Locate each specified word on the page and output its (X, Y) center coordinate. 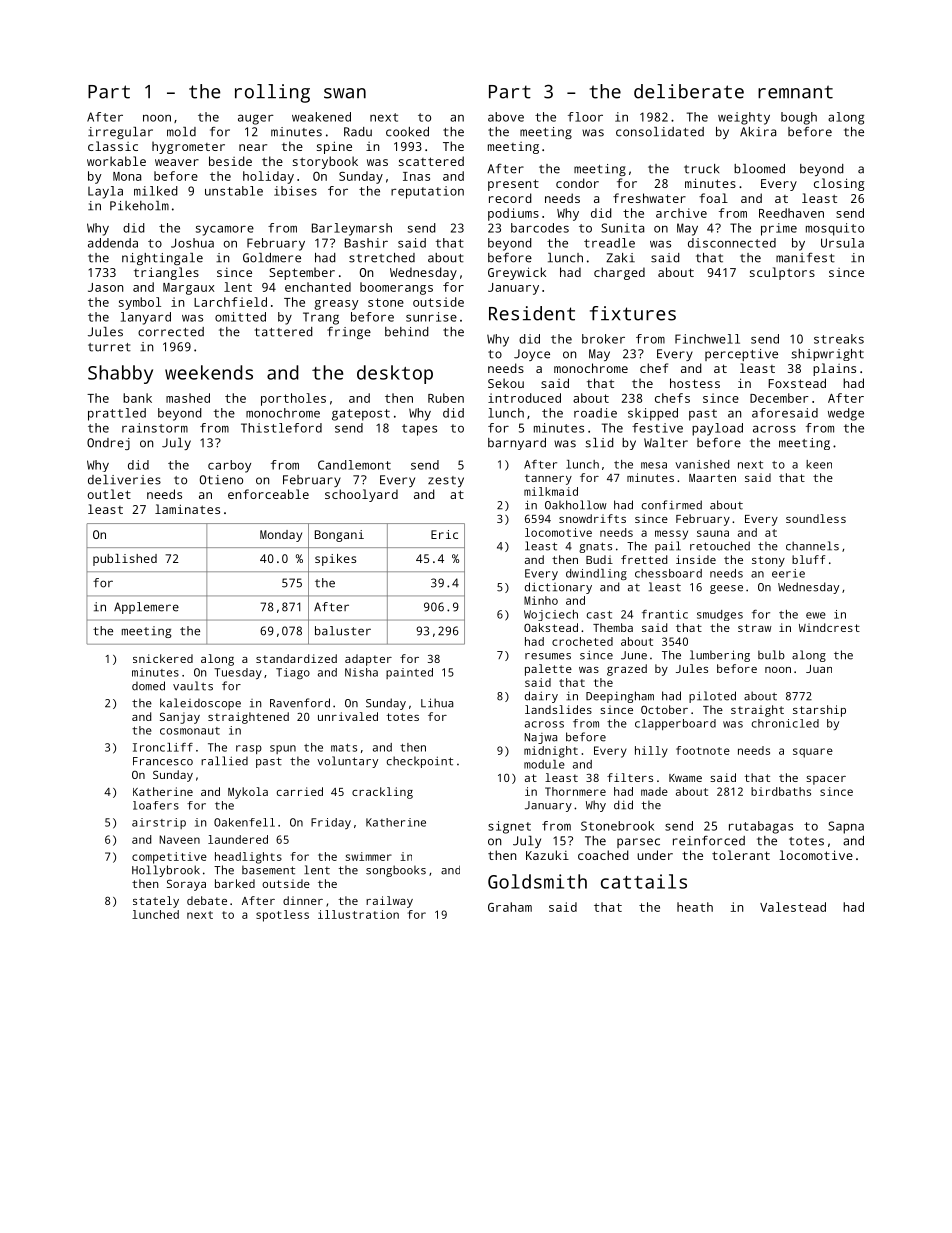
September (302, 273)
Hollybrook (166, 871)
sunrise (431, 317)
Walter (666, 443)
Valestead (793, 907)
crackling (382, 793)
